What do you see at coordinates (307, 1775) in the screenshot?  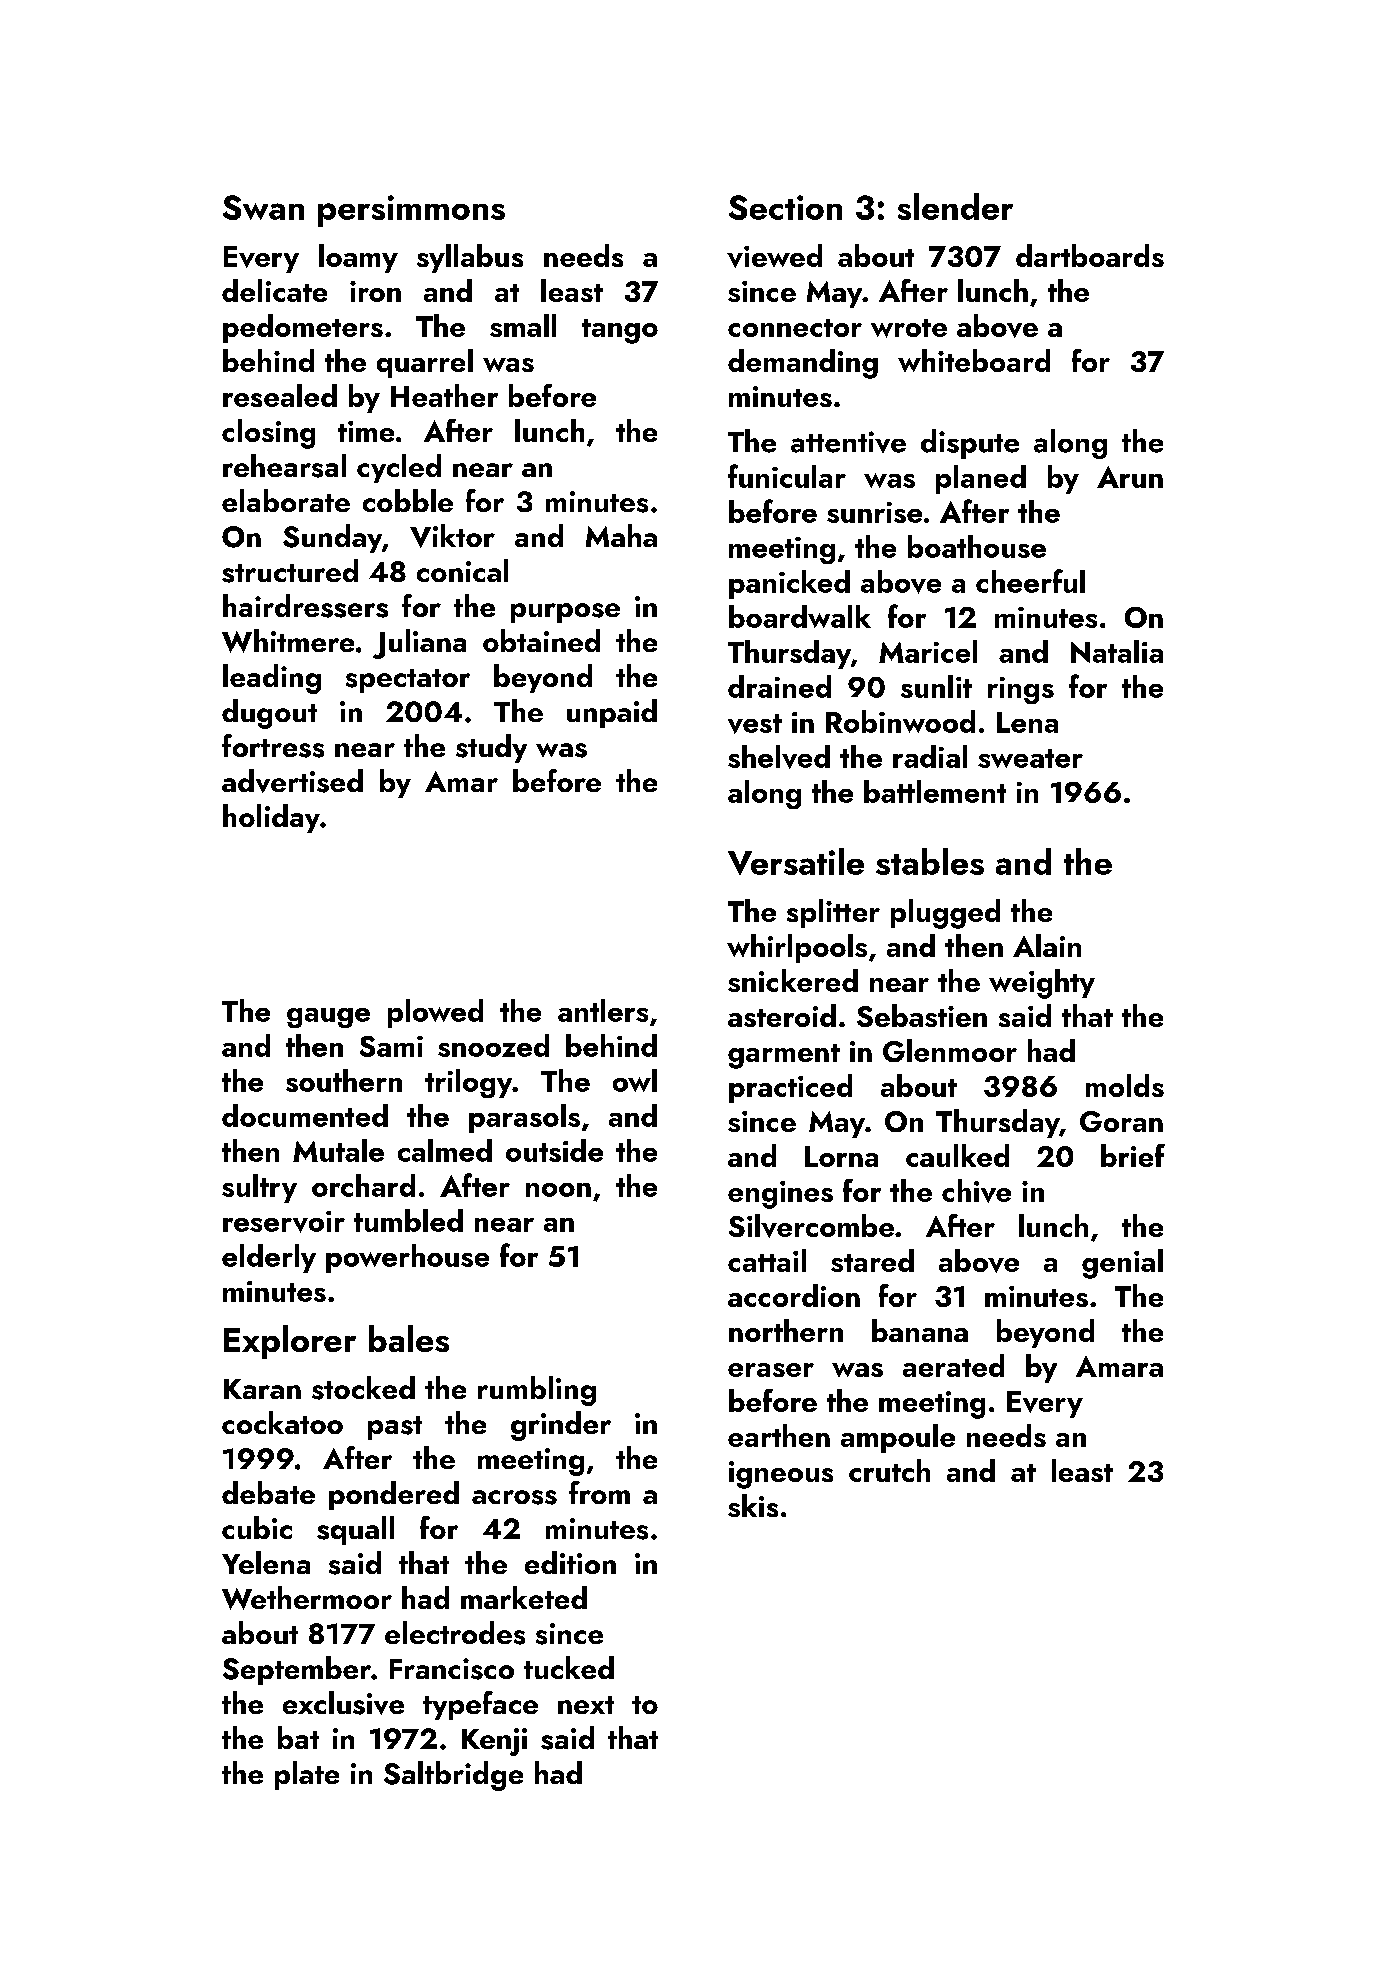 I see `plate` at bounding box center [307, 1775].
